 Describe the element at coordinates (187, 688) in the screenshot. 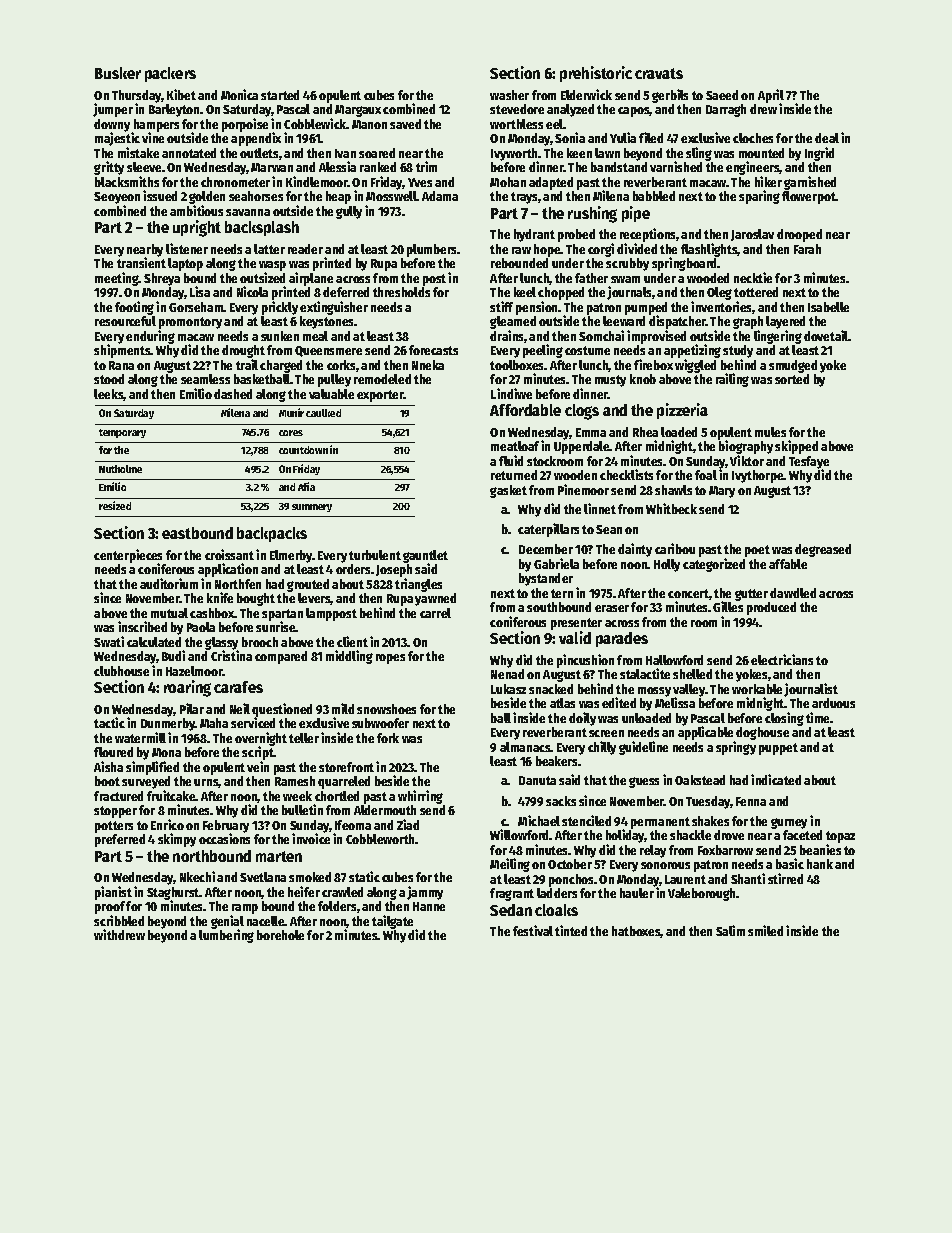

I see `roaring` at that location.
